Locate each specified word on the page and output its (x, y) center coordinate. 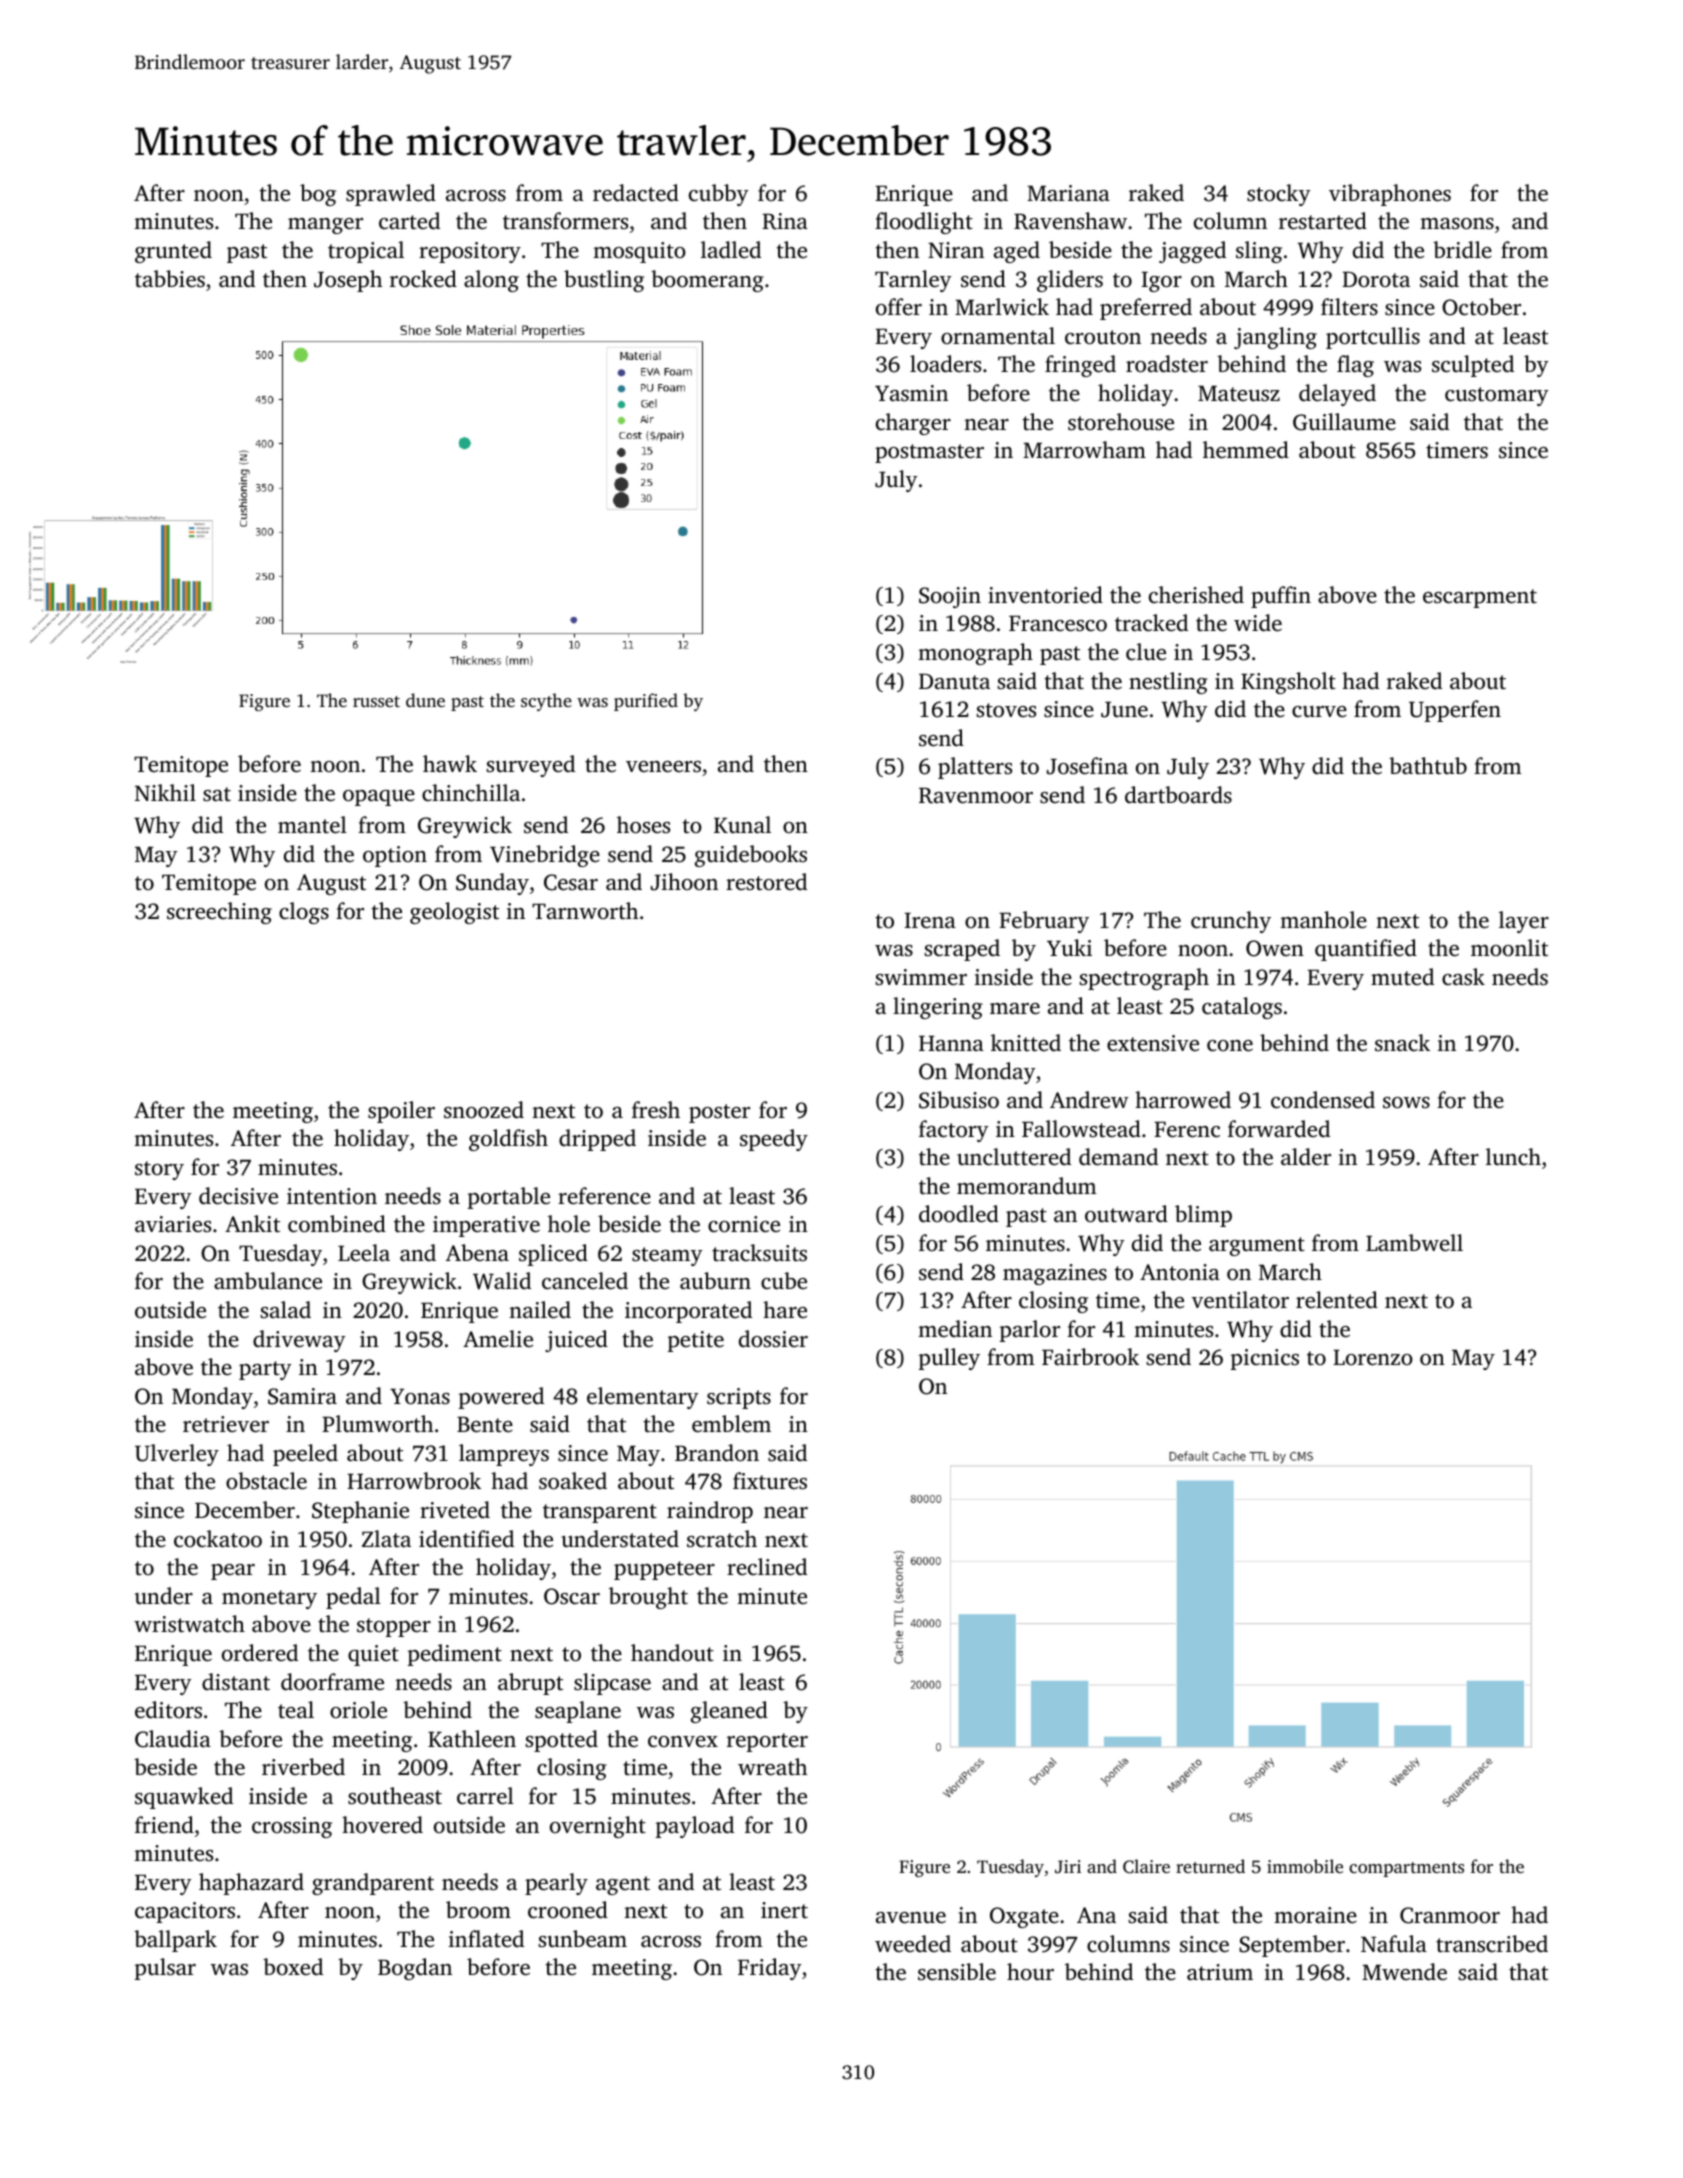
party (265, 1370)
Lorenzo (1373, 1358)
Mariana (1068, 193)
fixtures (770, 1480)
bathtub (1428, 765)
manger (325, 226)
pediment (455, 1655)
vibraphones (1390, 195)
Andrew (1089, 1099)
